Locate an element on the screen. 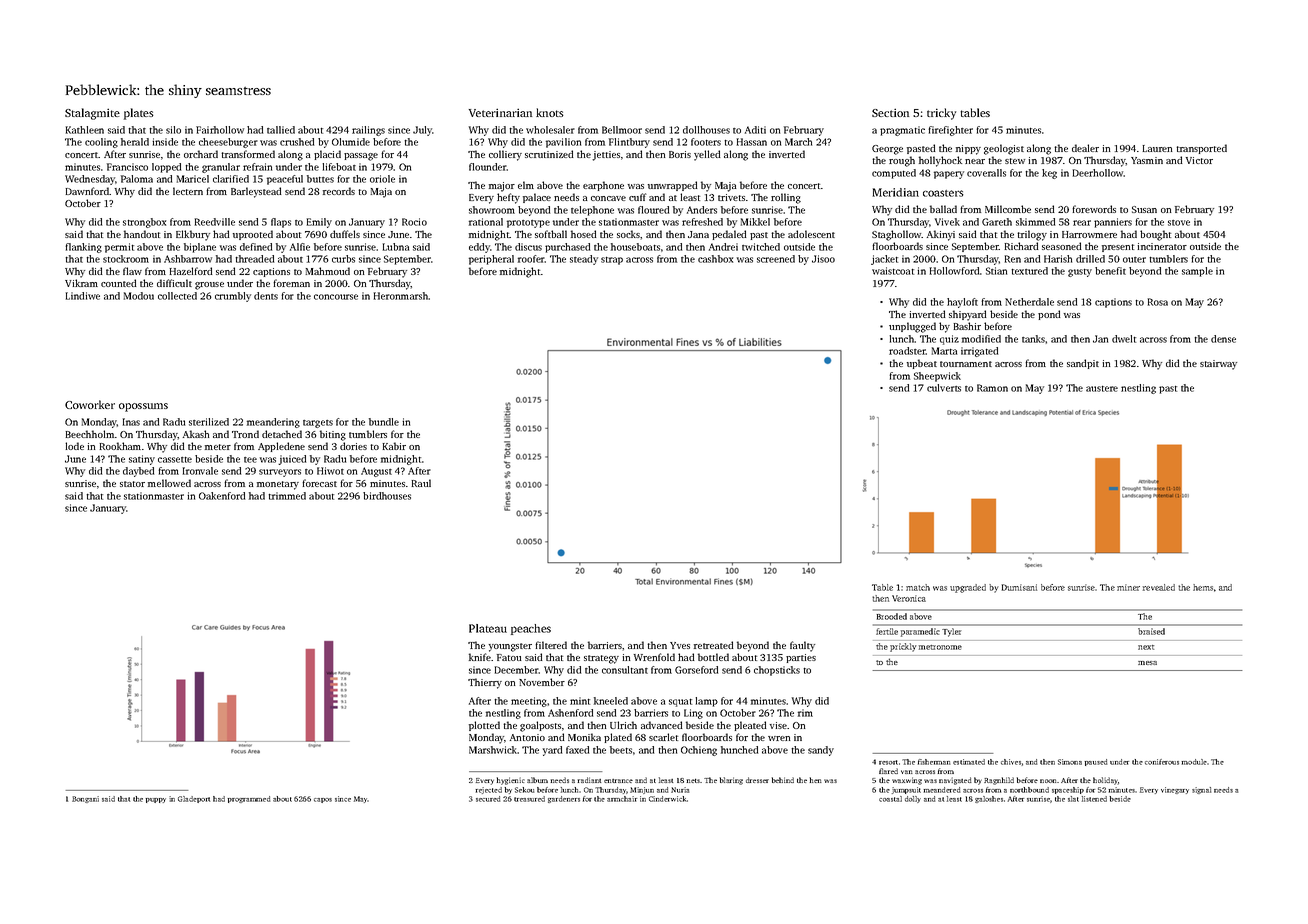 The width and height of the screenshot is (1308, 924). hayloft is located at coordinates (962, 303).
